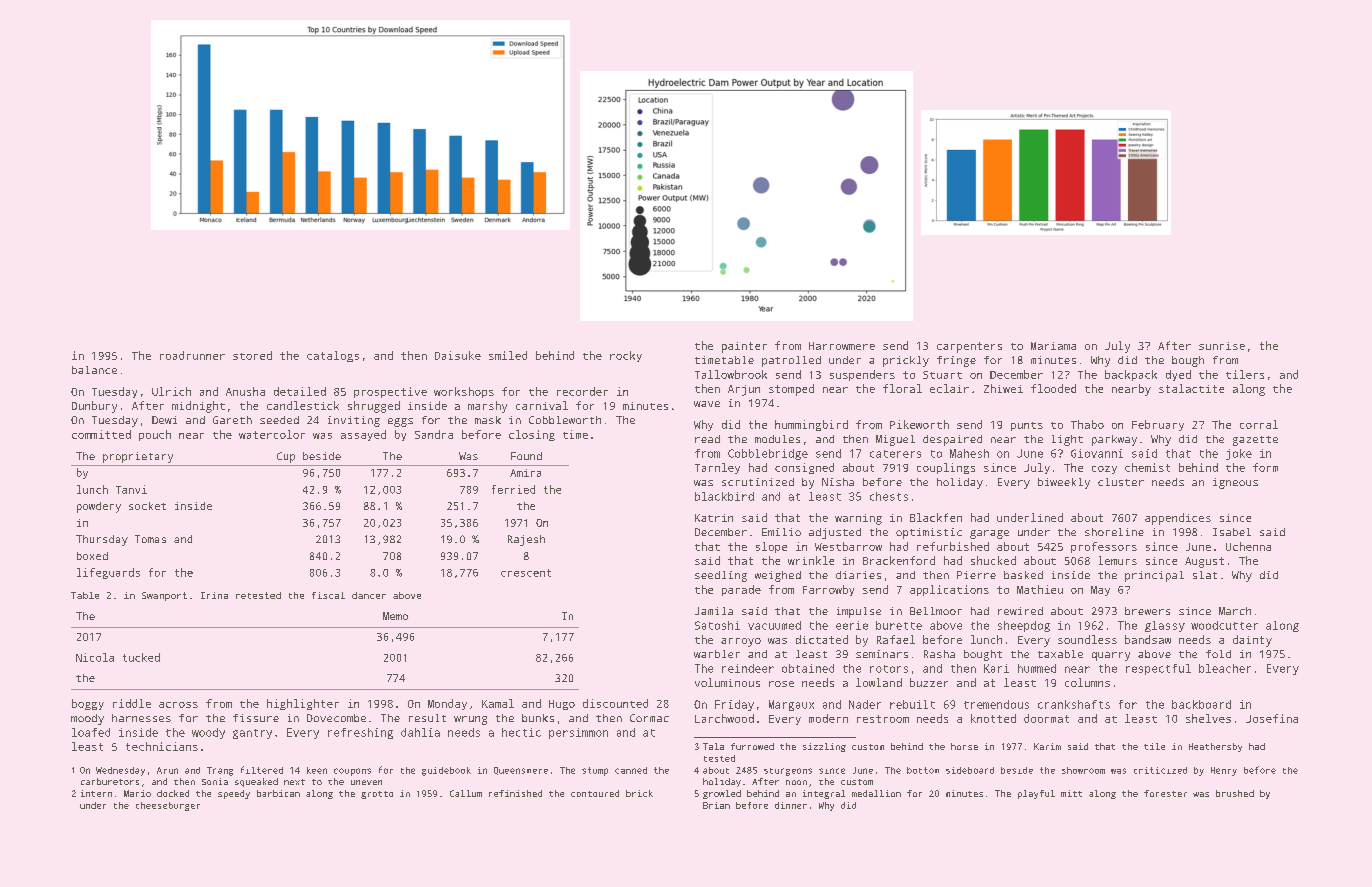 The image size is (1372, 887). What do you see at coordinates (842, 346) in the screenshot?
I see `Harrowmere` at bounding box center [842, 346].
